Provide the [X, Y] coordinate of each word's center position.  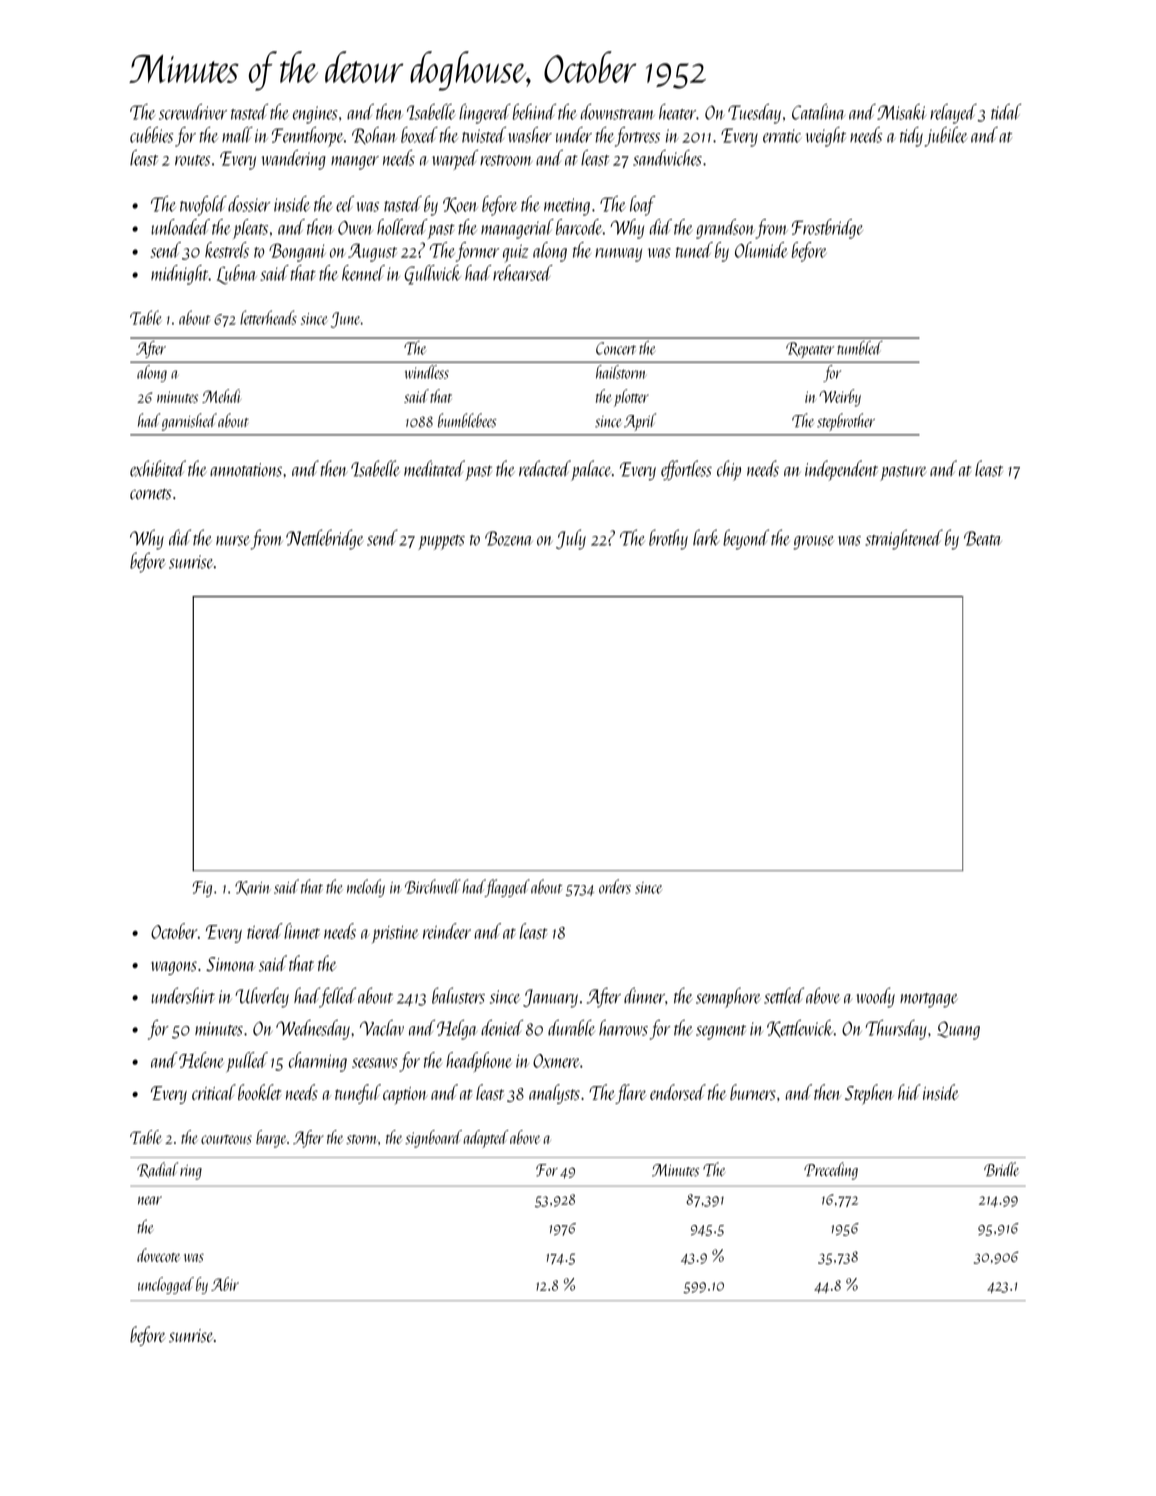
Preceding [831, 1171]
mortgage [928, 1000]
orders [615, 886]
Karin [252, 888]
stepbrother [846, 422]
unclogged [166, 1285]
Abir [225, 1284]
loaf [643, 206]
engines [315, 115]
